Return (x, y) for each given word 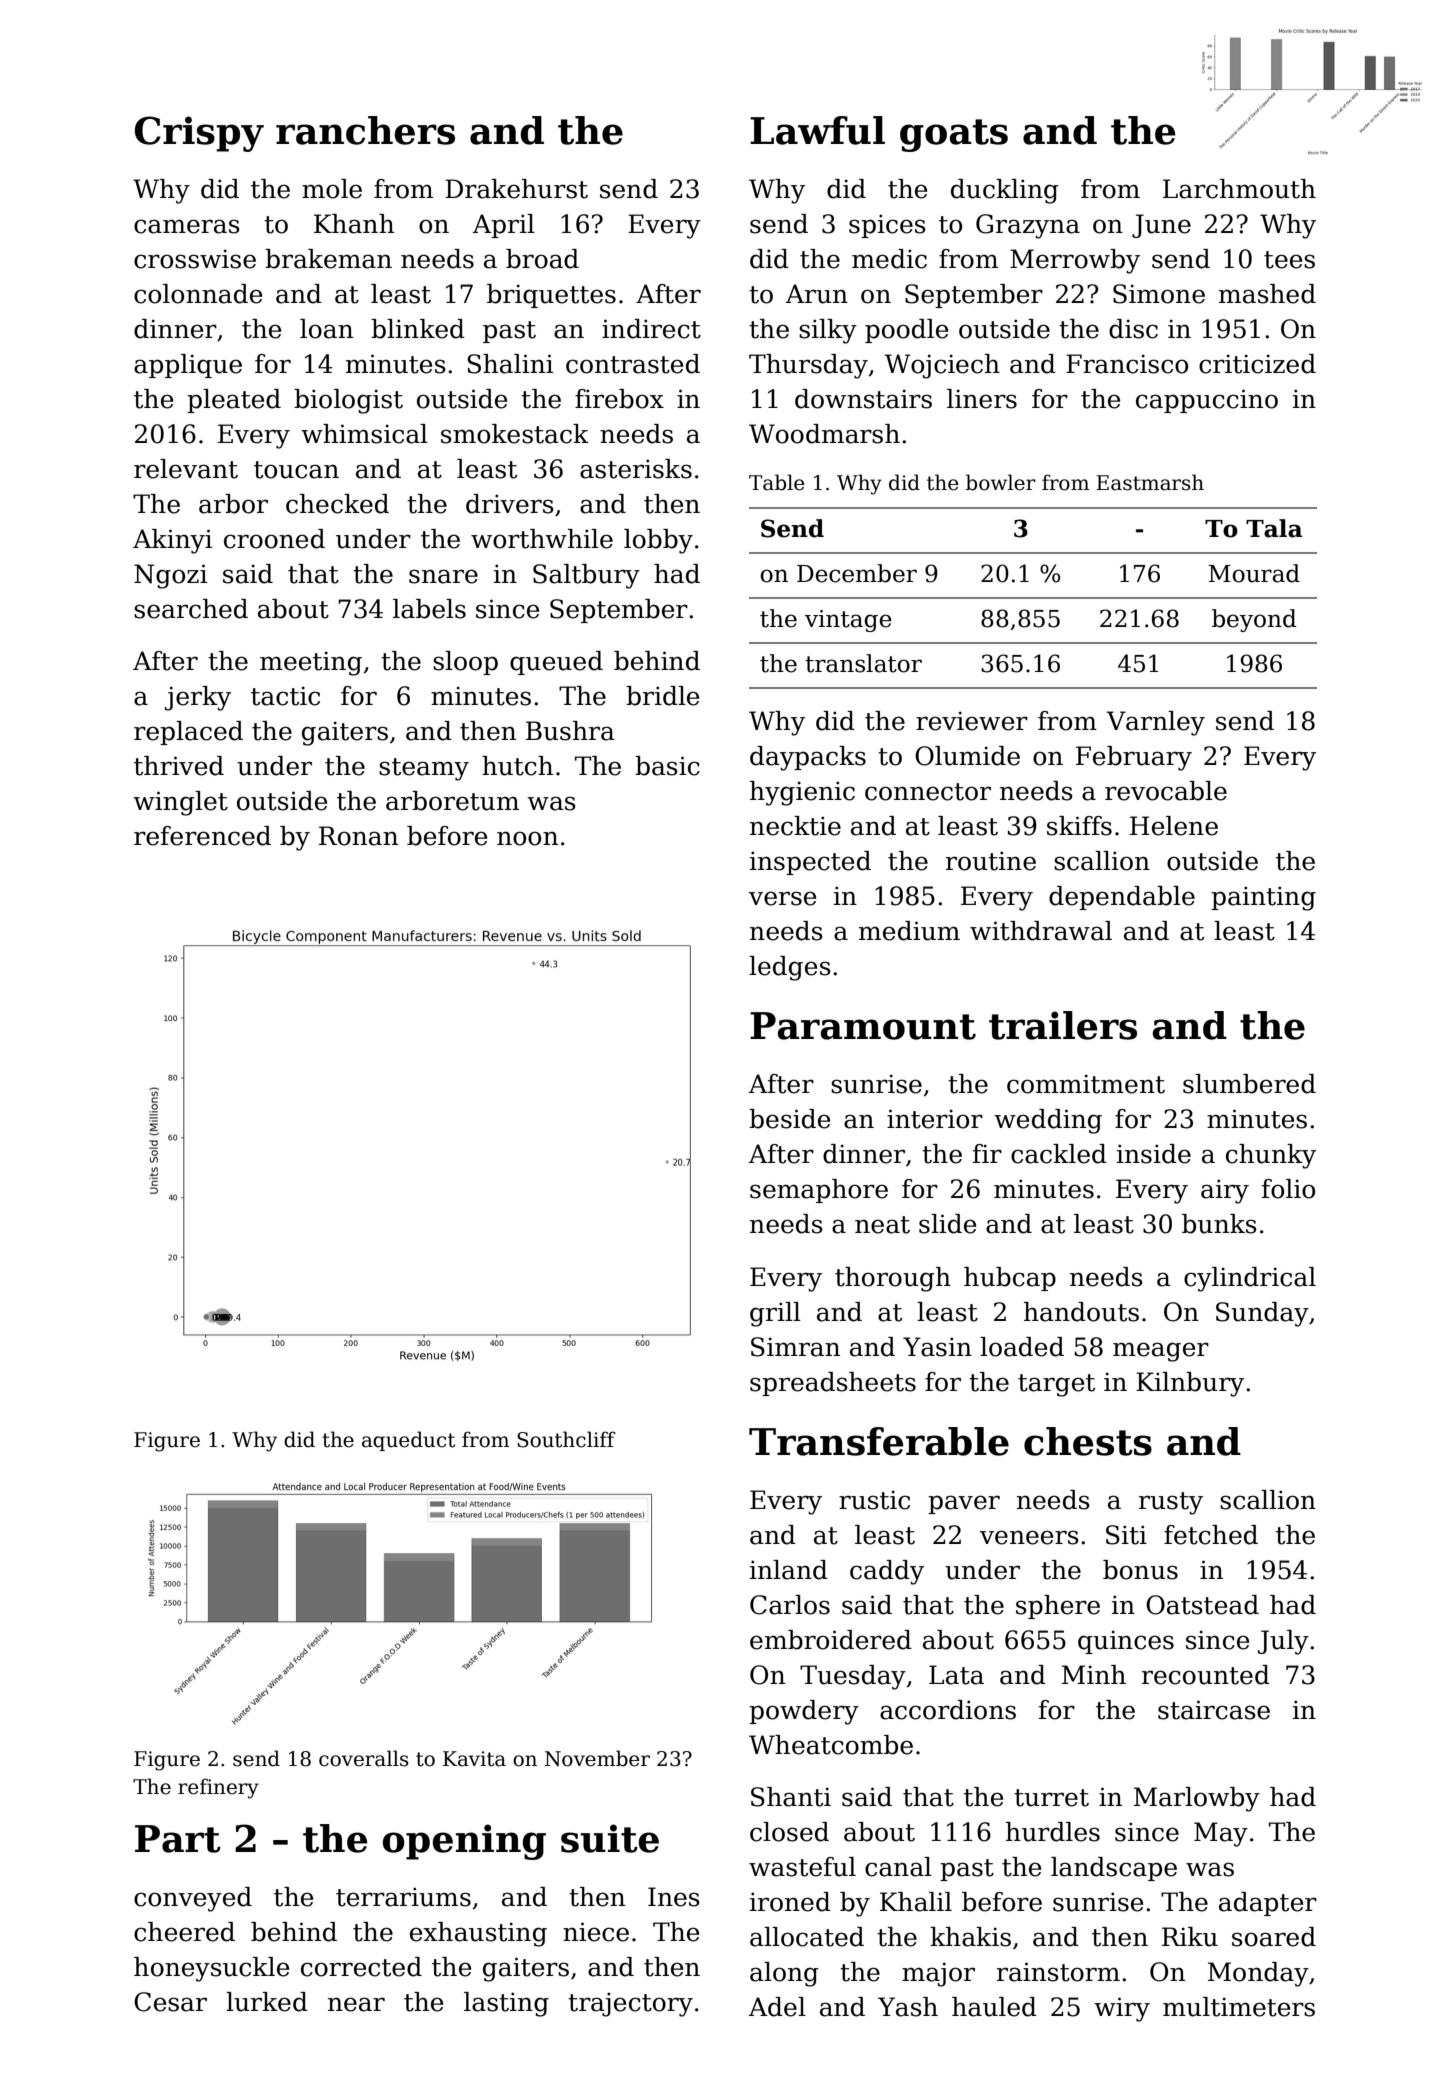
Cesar (170, 2002)
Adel (777, 2007)
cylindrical (1250, 1279)
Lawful (817, 130)
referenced (202, 836)
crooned (274, 539)
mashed (1267, 294)
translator (863, 663)
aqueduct (408, 1441)
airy (1225, 1191)
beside (789, 1119)
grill (775, 1314)
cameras (187, 226)
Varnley (1155, 723)
